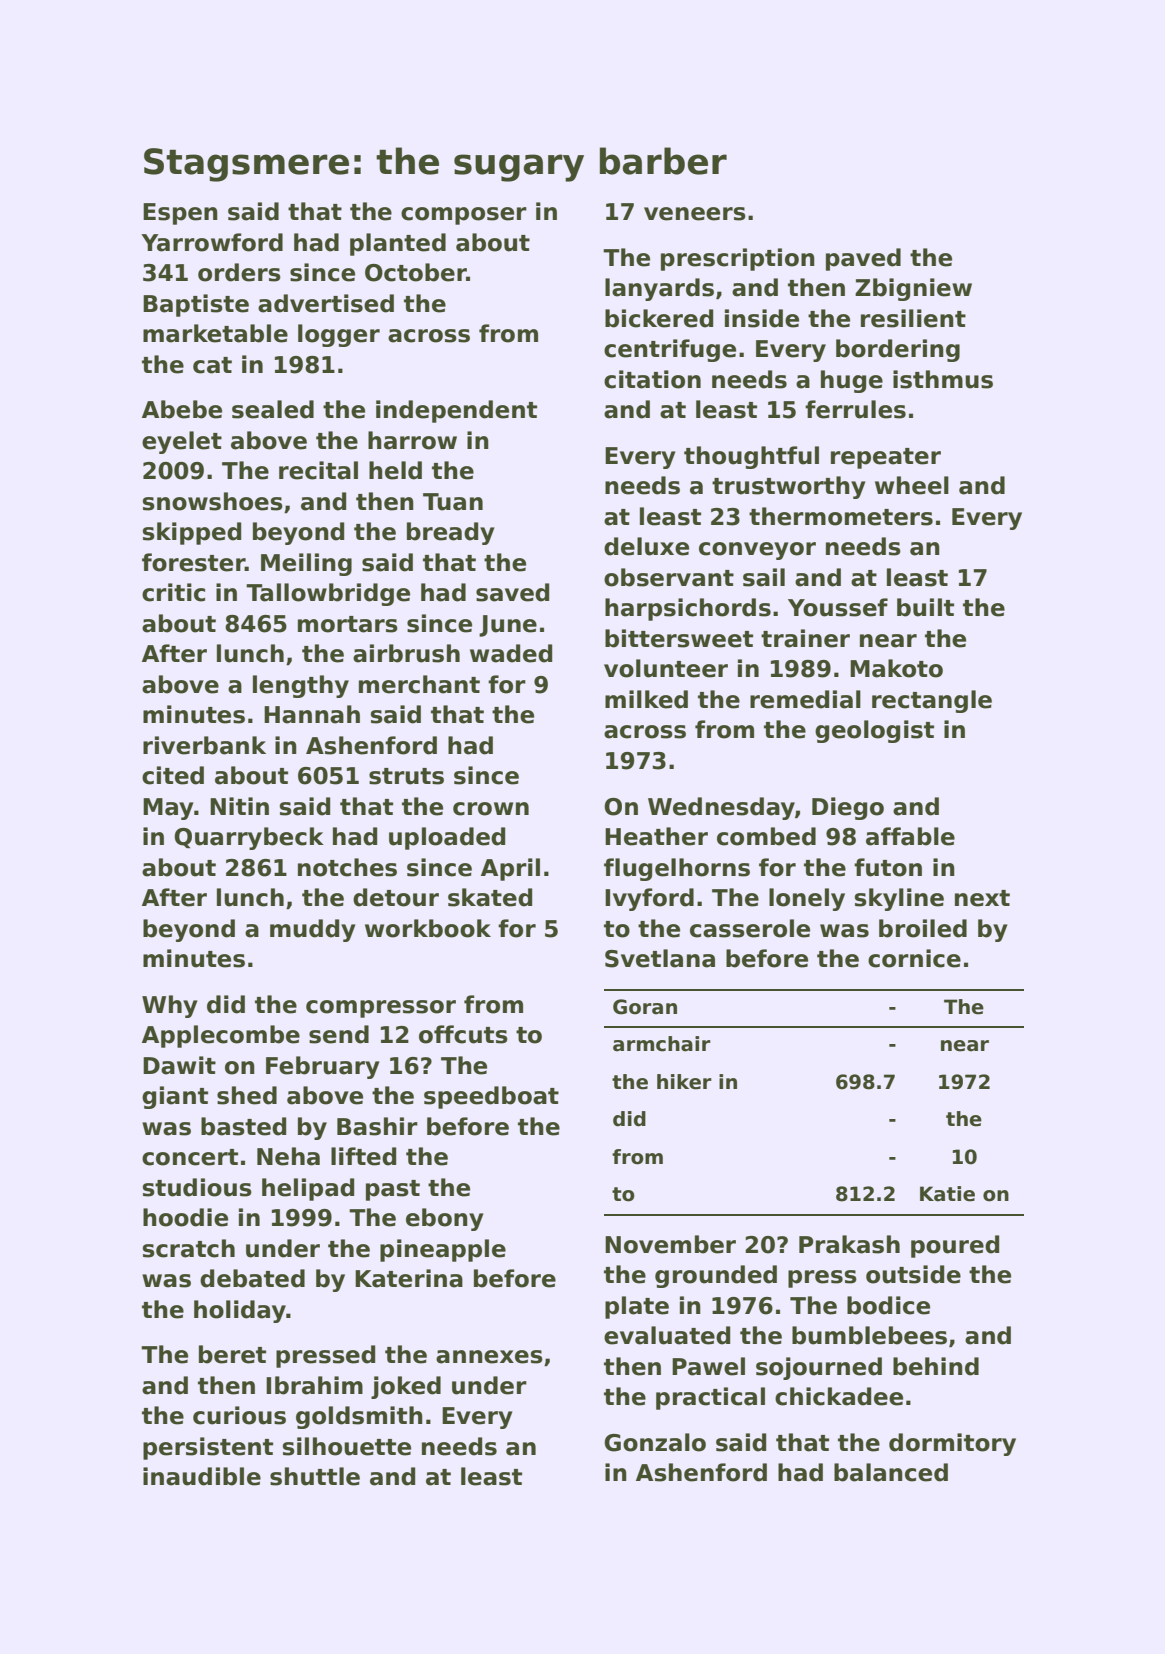 This image has width=1165, height=1654. Describe the element at coordinates (913, 289) in the image. I see `Zbigniew` at that location.
